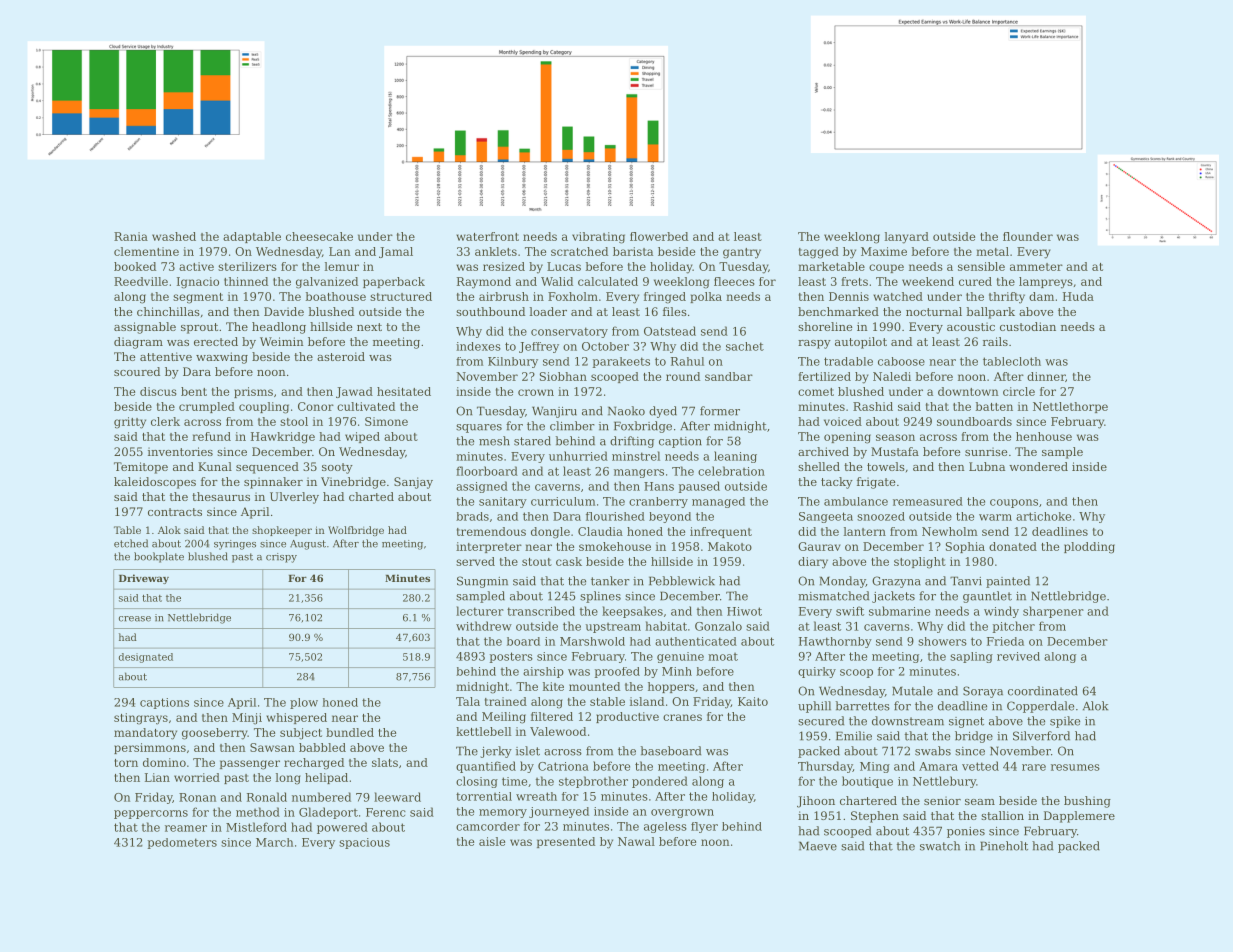  What do you see at coordinates (1004, 846) in the image?
I see `Pineholt` at bounding box center [1004, 846].
